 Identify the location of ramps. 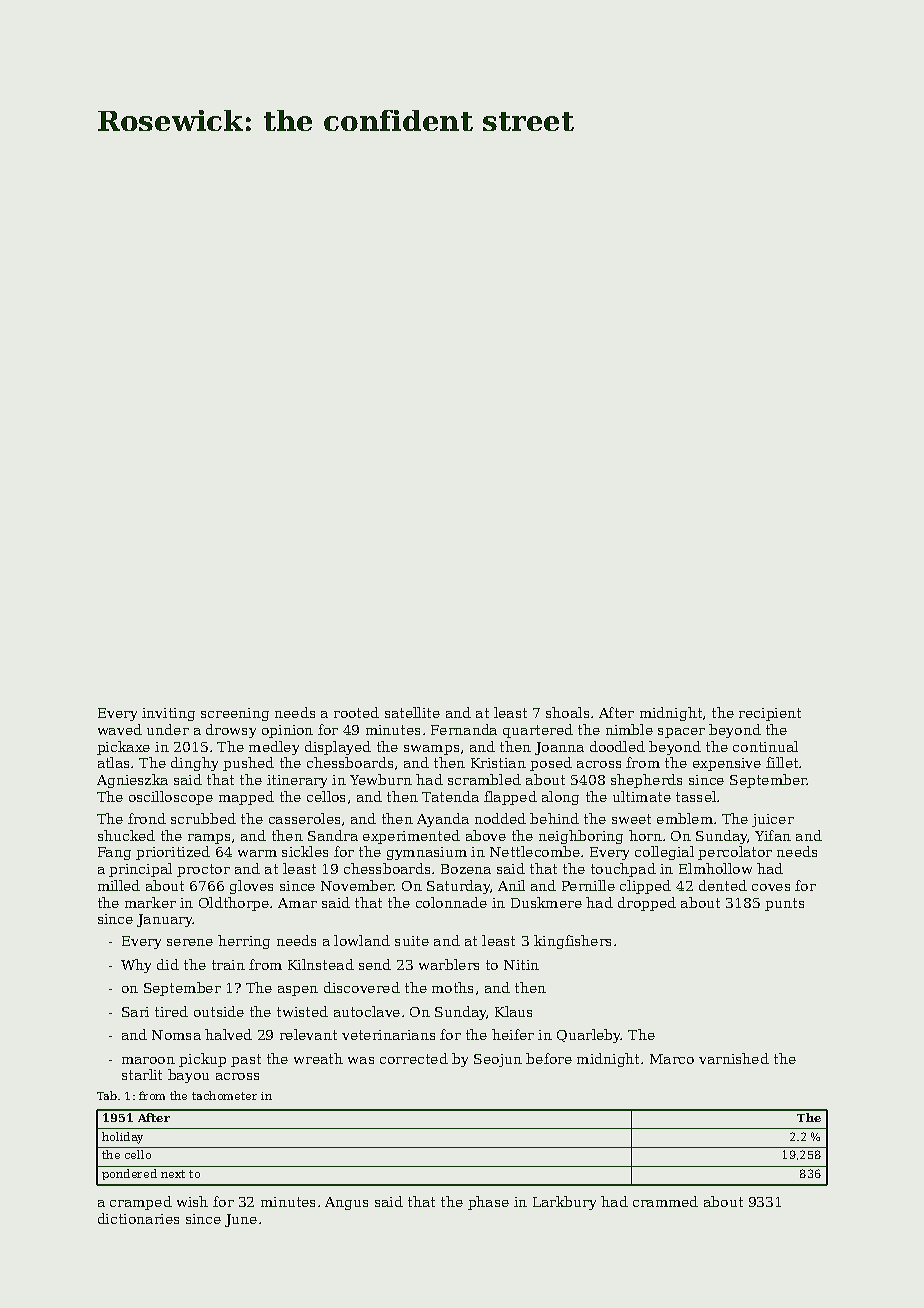
(209, 839).
